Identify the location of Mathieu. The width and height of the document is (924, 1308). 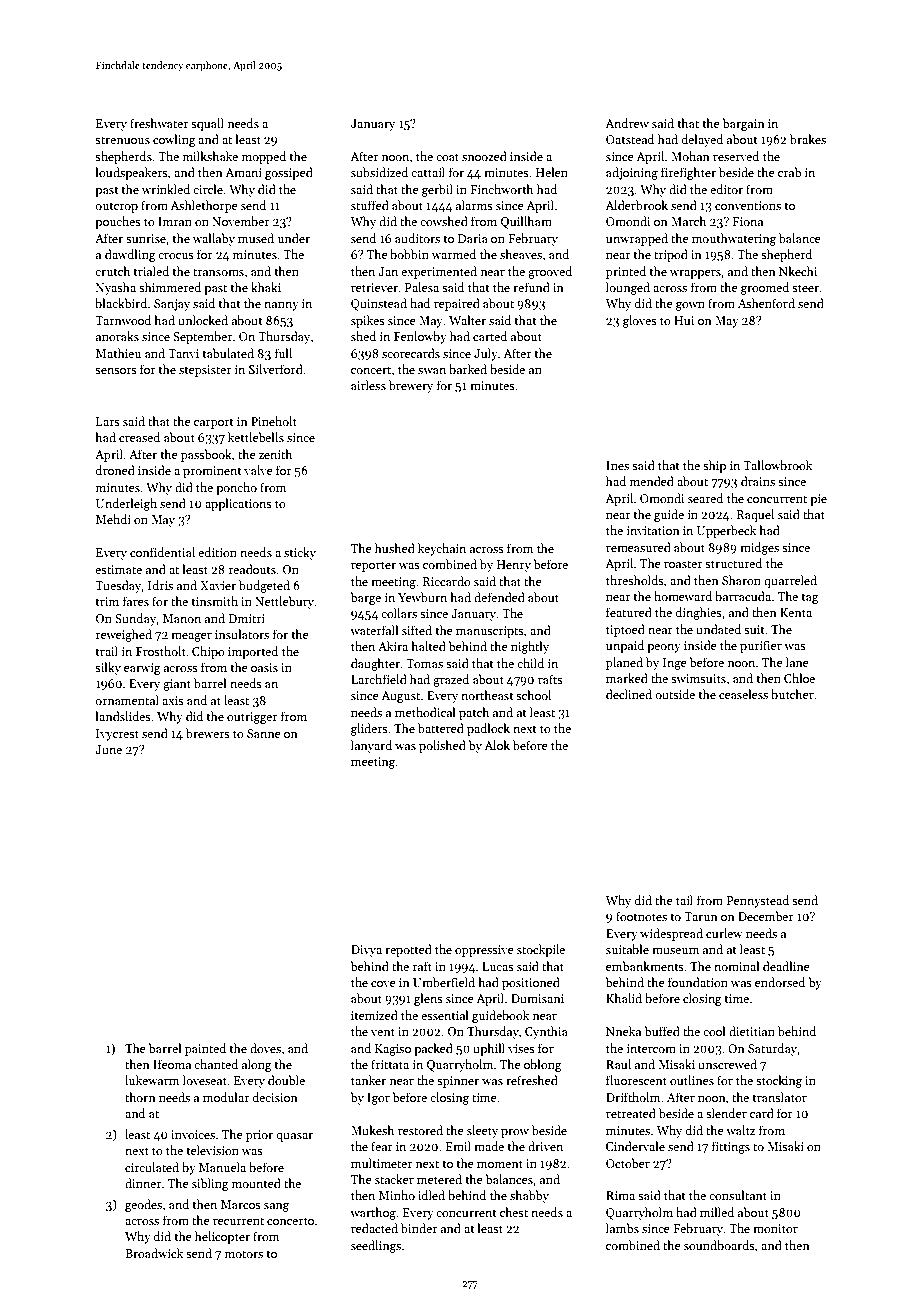
(118, 353).
